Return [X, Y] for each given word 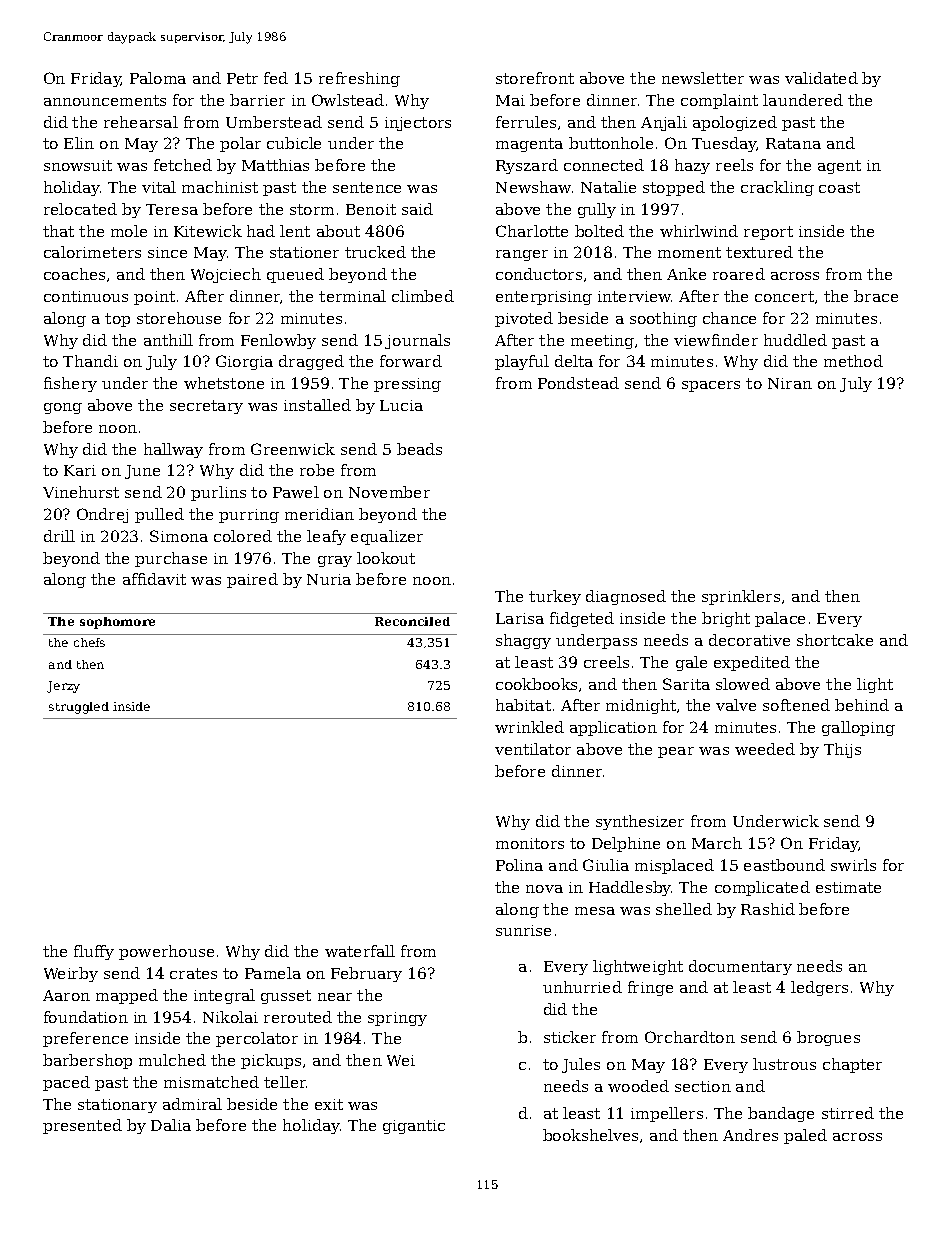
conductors [539, 274]
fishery [70, 384]
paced [66, 1083]
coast [839, 187]
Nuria [329, 579]
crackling [777, 188]
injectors [418, 124]
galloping [858, 728]
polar [240, 144]
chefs [89, 642]
